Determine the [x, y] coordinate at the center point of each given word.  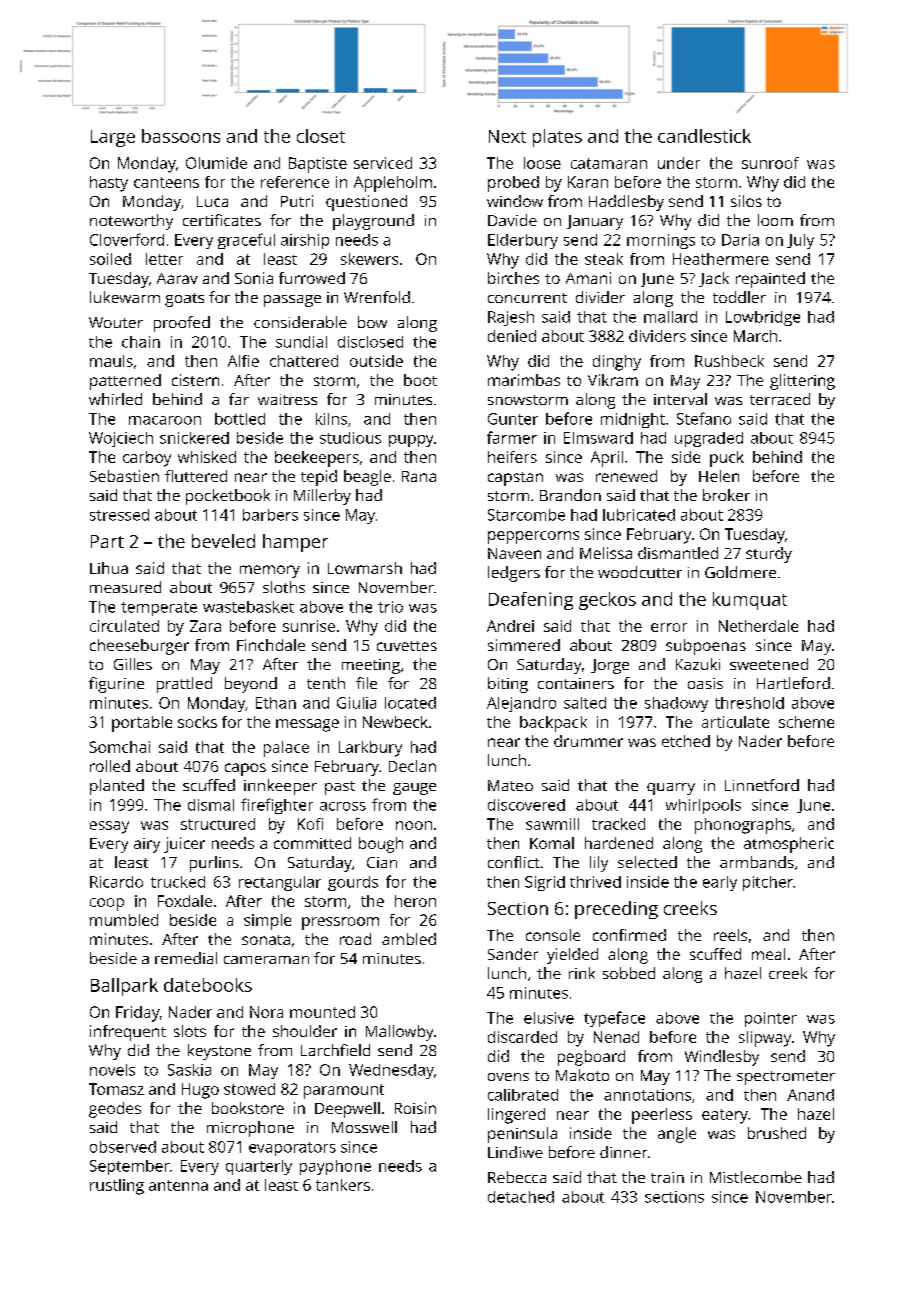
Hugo [200, 1091]
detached [521, 1197]
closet [321, 136]
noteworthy [131, 222]
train [667, 1177]
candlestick [704, 136]
